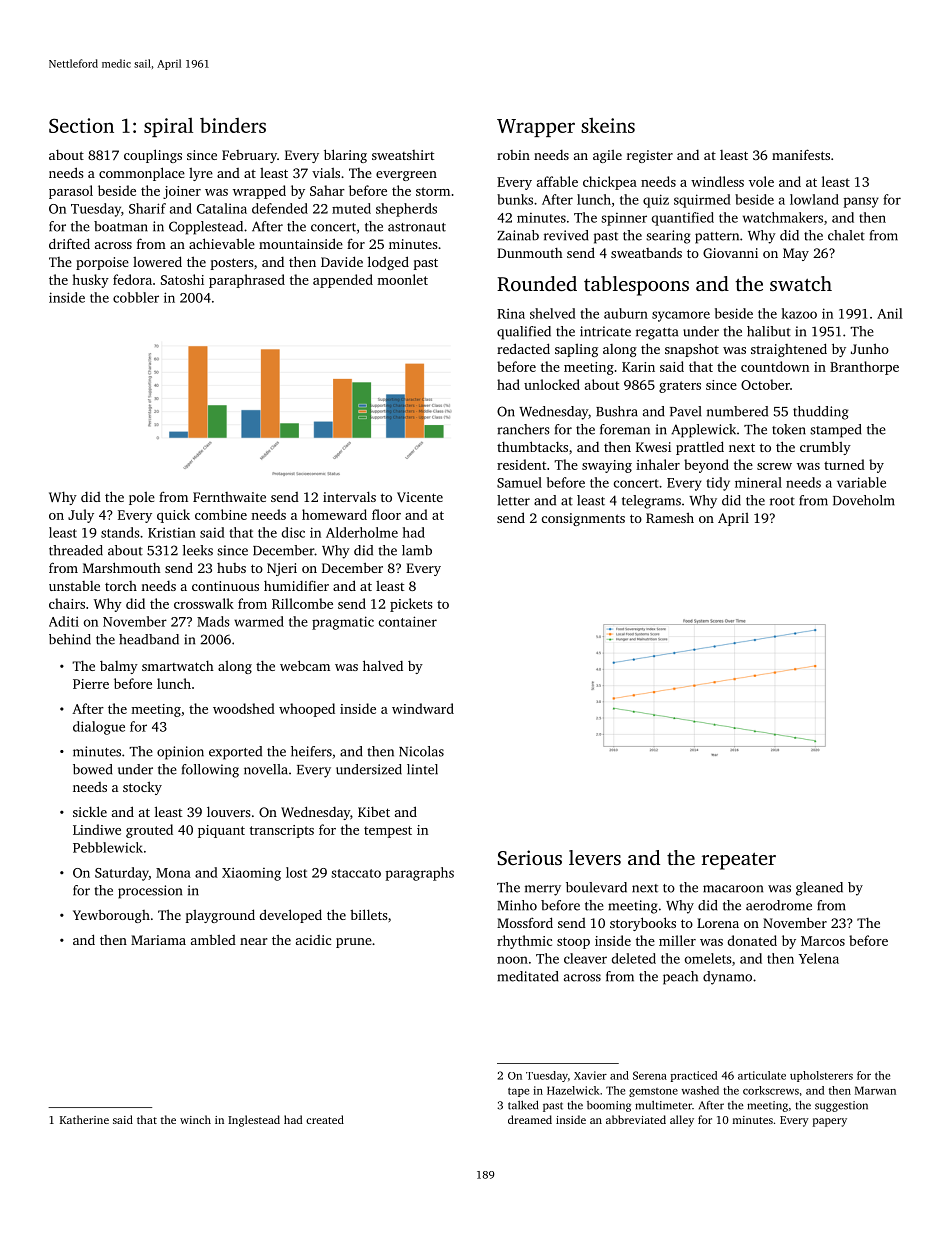 The height and width of the page is (1233, 952). What do you see at coordinates (388, 263) in the page?
I see `lodged` at bounding box center [388, 263].
